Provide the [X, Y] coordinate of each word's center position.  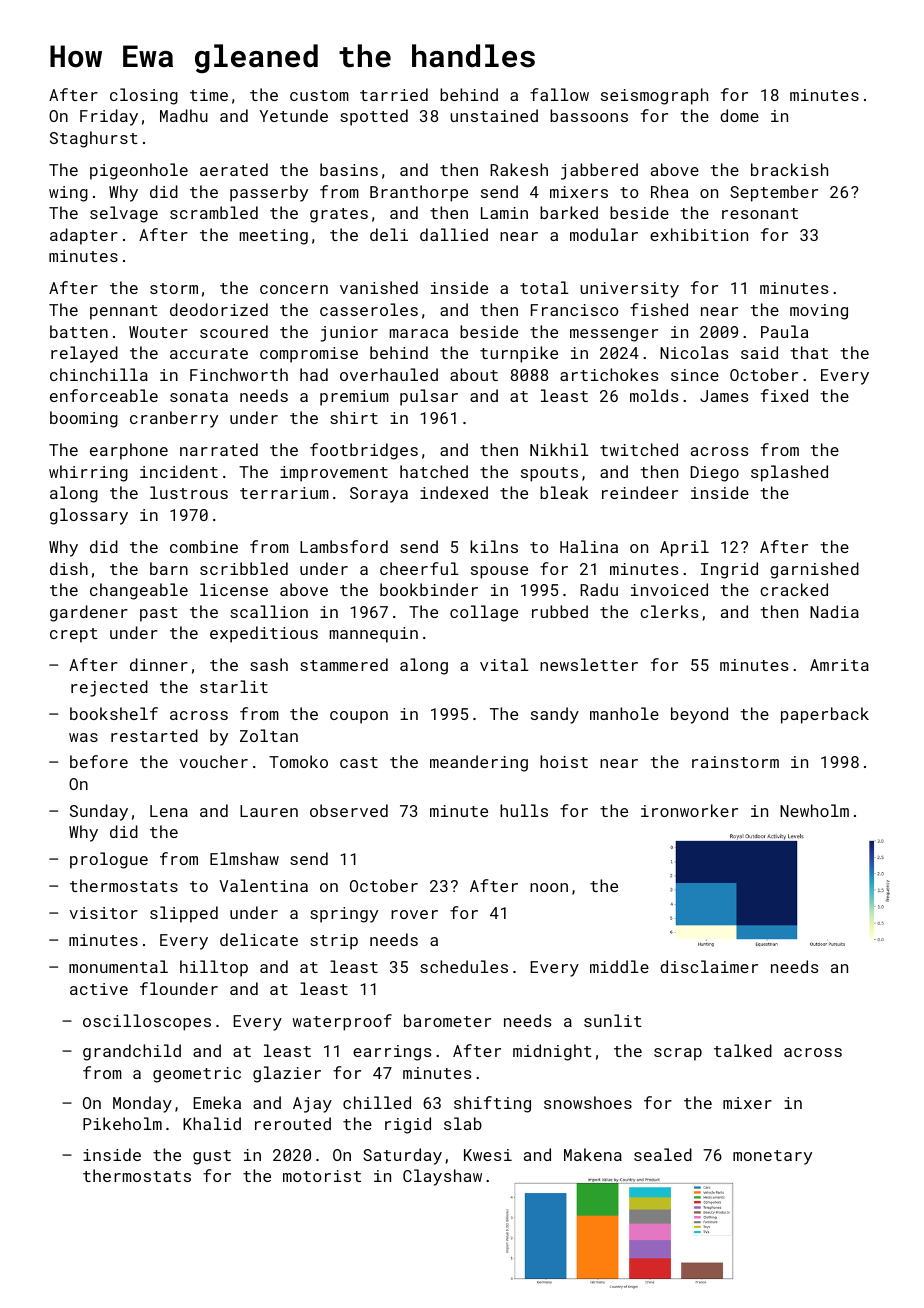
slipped [184, 914]
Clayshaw [442, 1177]
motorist [322, 1176]
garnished [814, 570]
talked [743, 1050]
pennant [124, 312]
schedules [464, 966]
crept [74, 635]
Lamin [504, 213]
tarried [394, 94]
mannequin [374, 635]
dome [739, 115]
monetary [772, 1157]
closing [144, 96]
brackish [789, 169]
